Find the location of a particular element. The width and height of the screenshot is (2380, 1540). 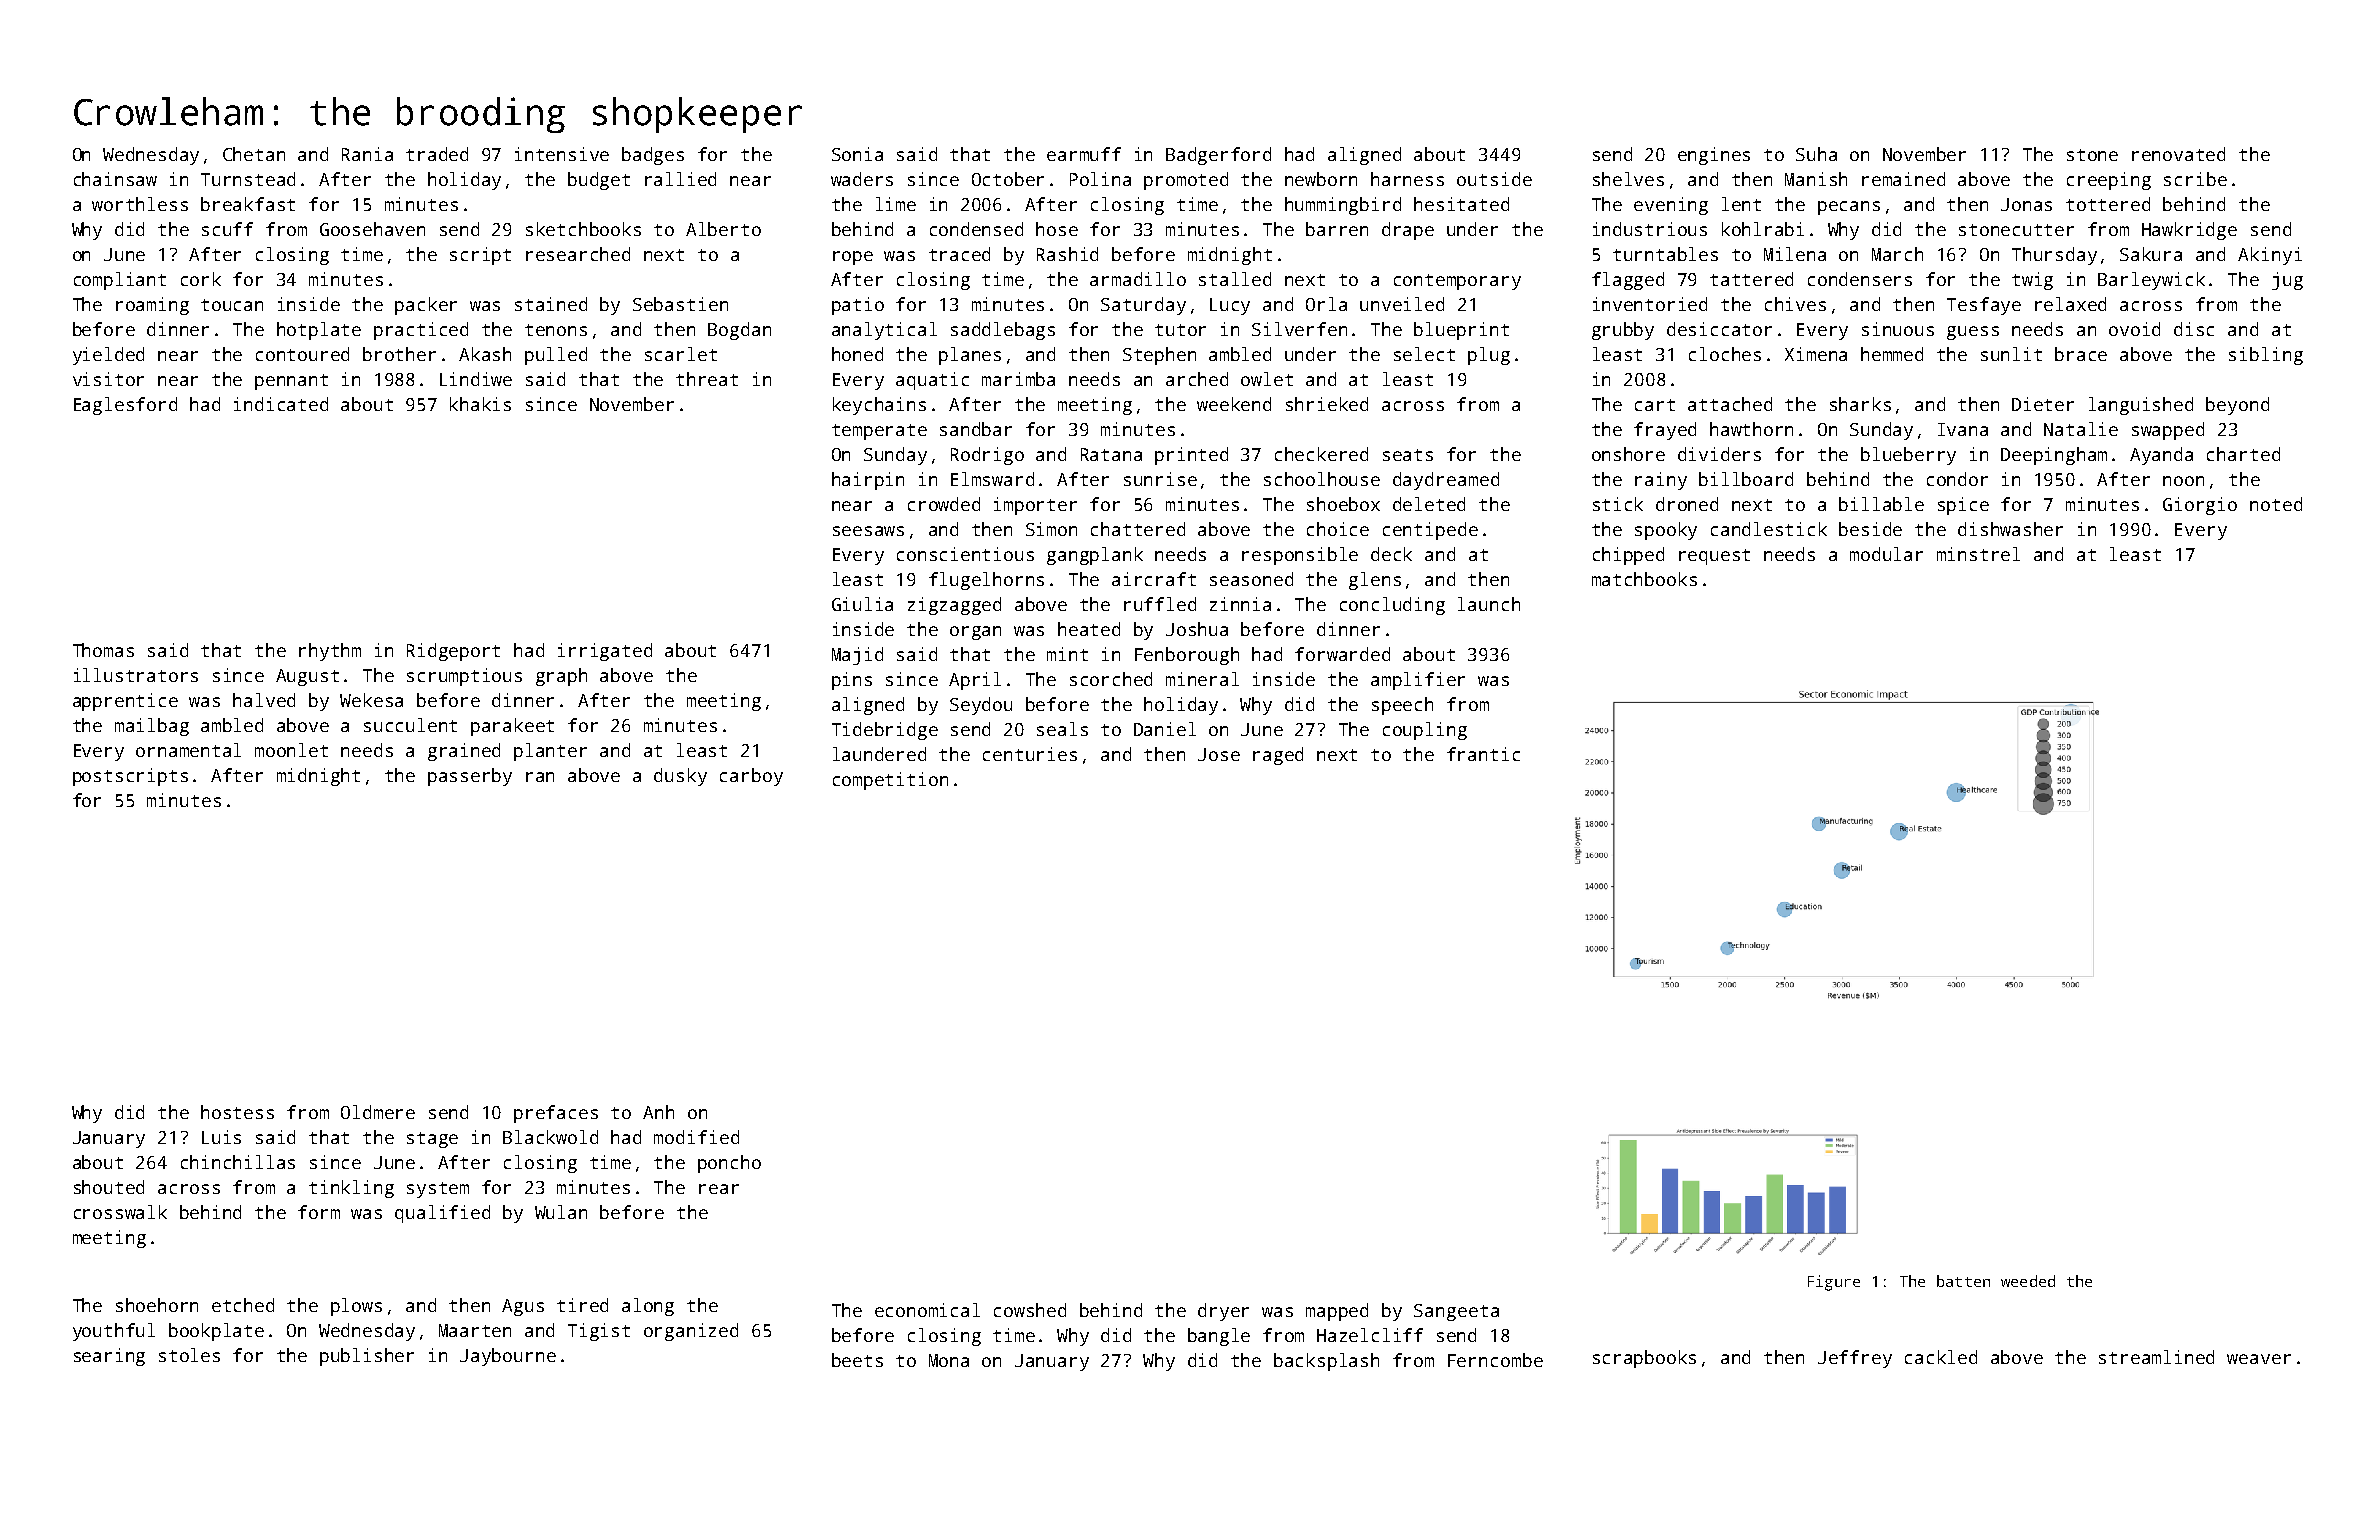

Sangeeta is located at coordinates (1456, 1312).
